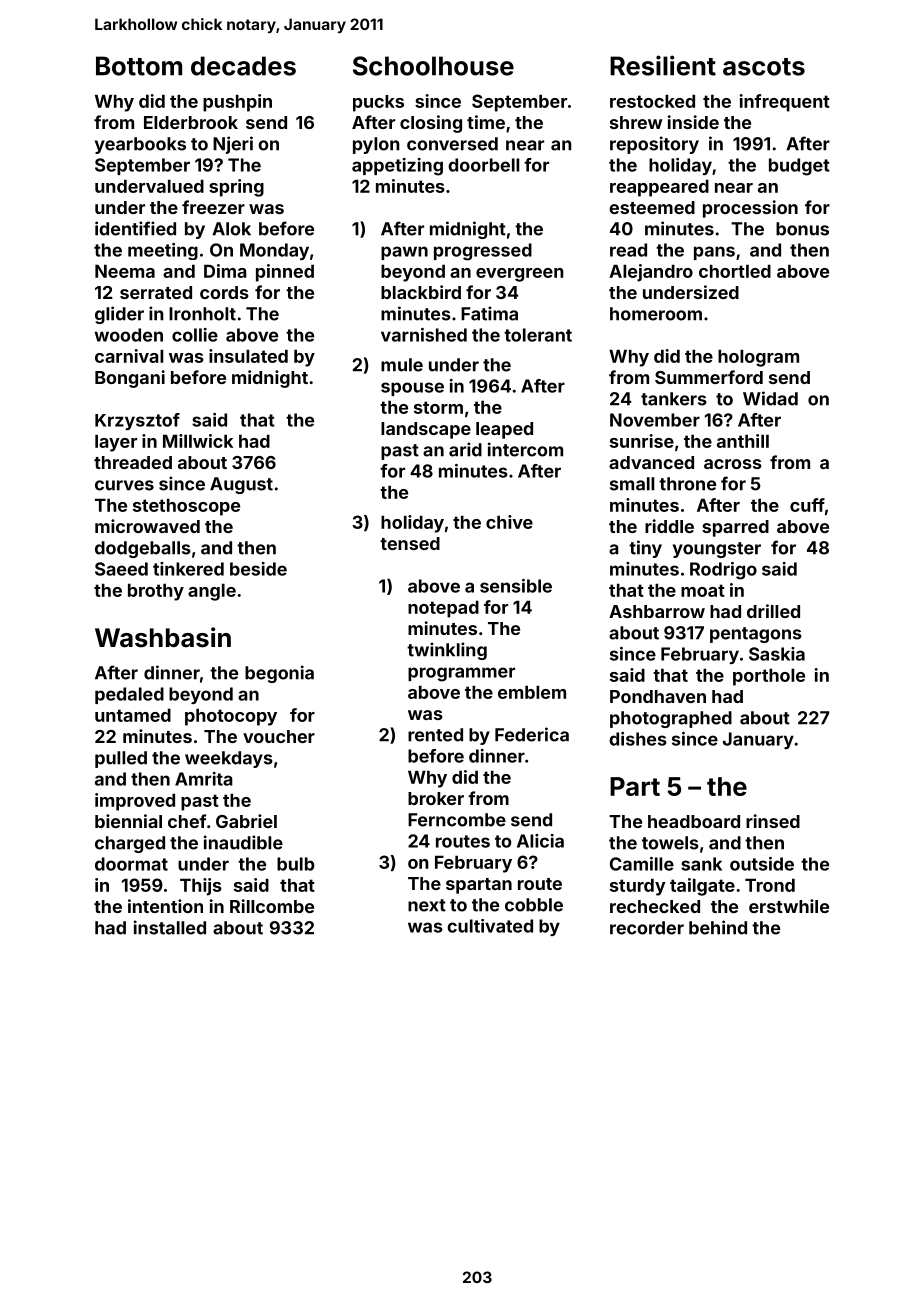 The height and width of the document is (1308, 924). Describe the element at coordinates (410, 543) in the document. I see `tensed` at that location.
